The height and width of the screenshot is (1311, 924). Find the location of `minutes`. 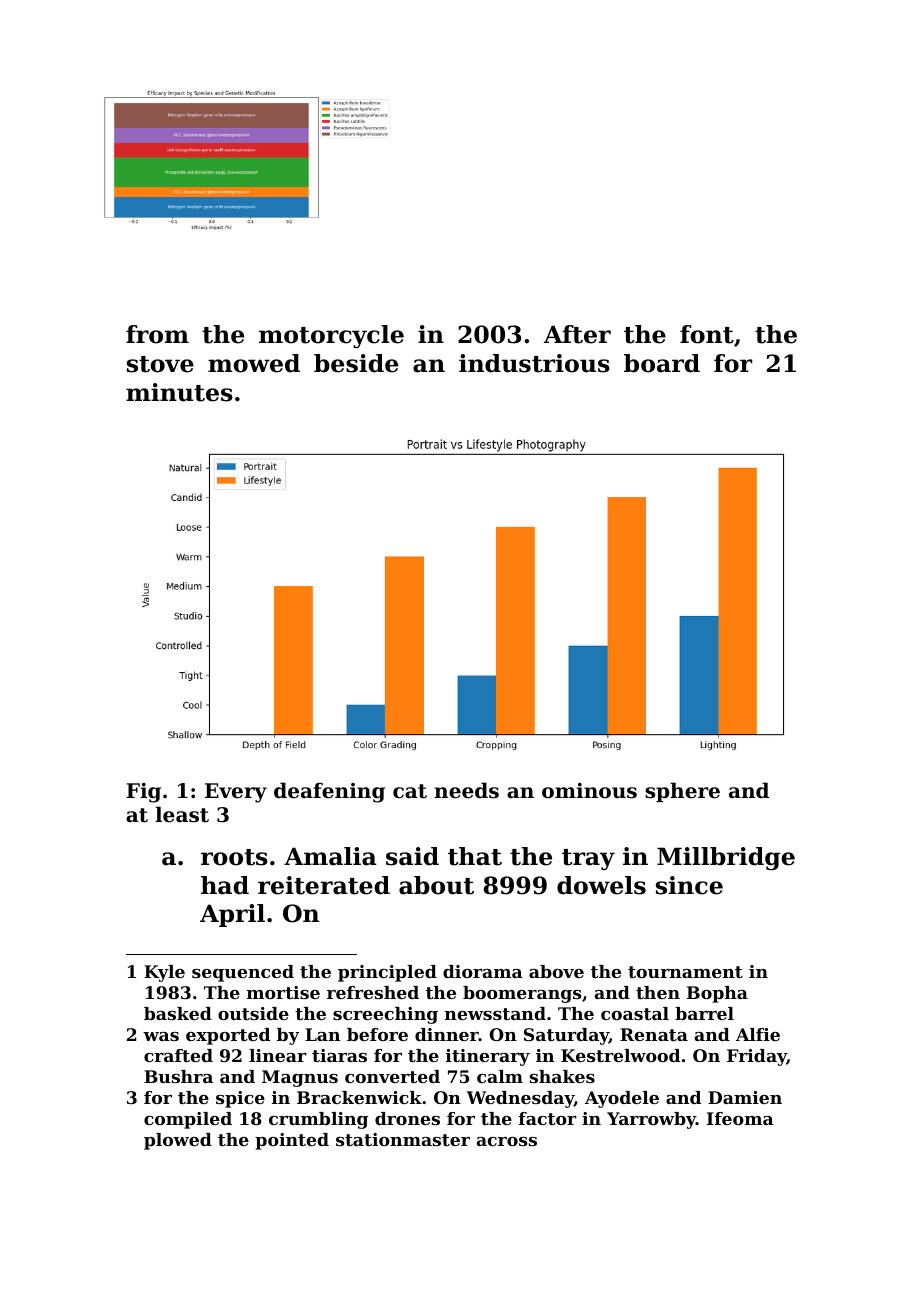

minutes is located at coordinates (179, 392).
